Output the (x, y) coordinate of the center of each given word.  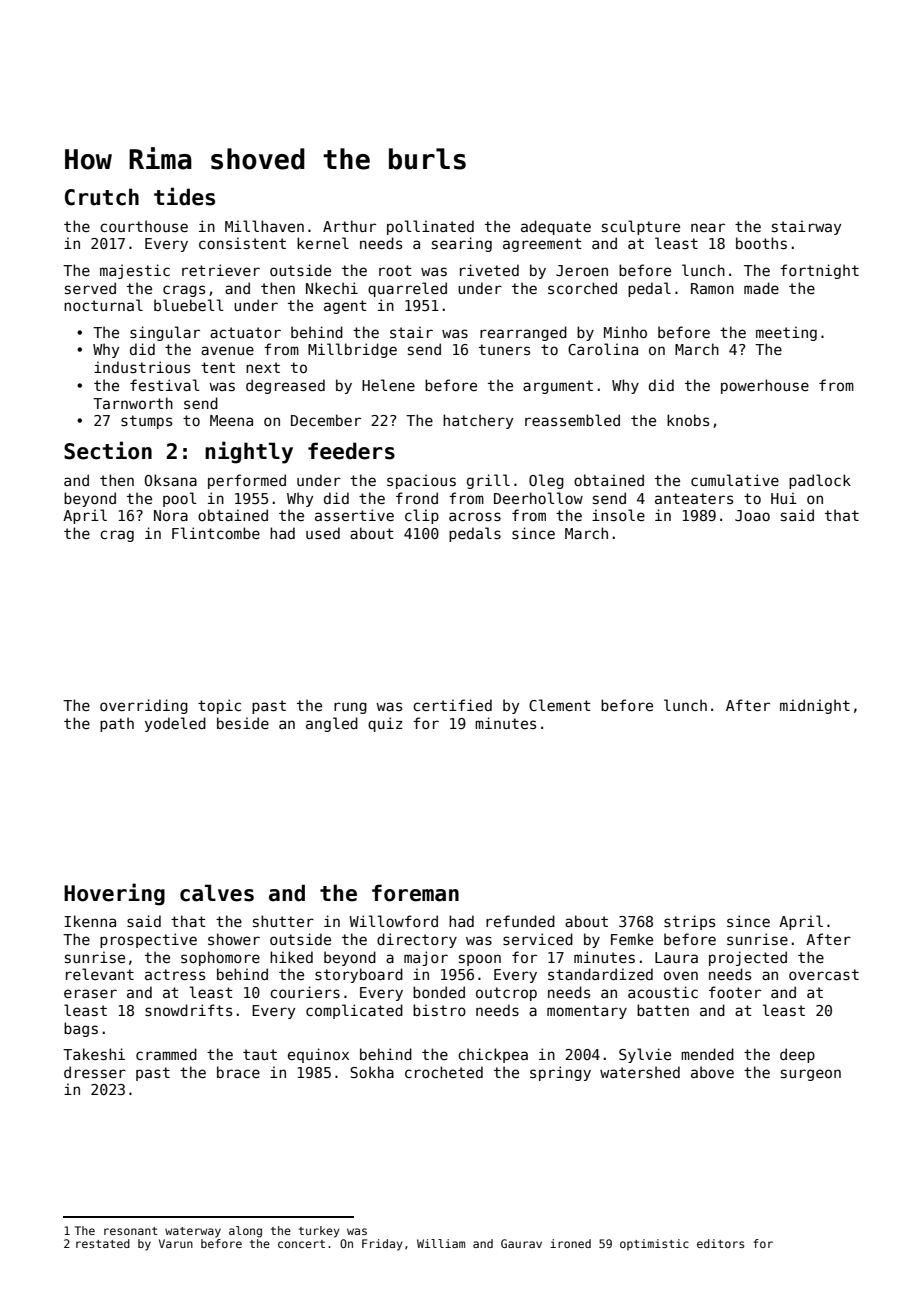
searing (462, 244)
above (712, 1072)
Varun (176, 1243)
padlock (820, 481)
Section (108, 450)
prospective (148, 940)
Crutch (102, 197)
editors (720, 1243)
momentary (587, 1012)
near (708, 227)
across (475, 516)
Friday (382, 1245)
